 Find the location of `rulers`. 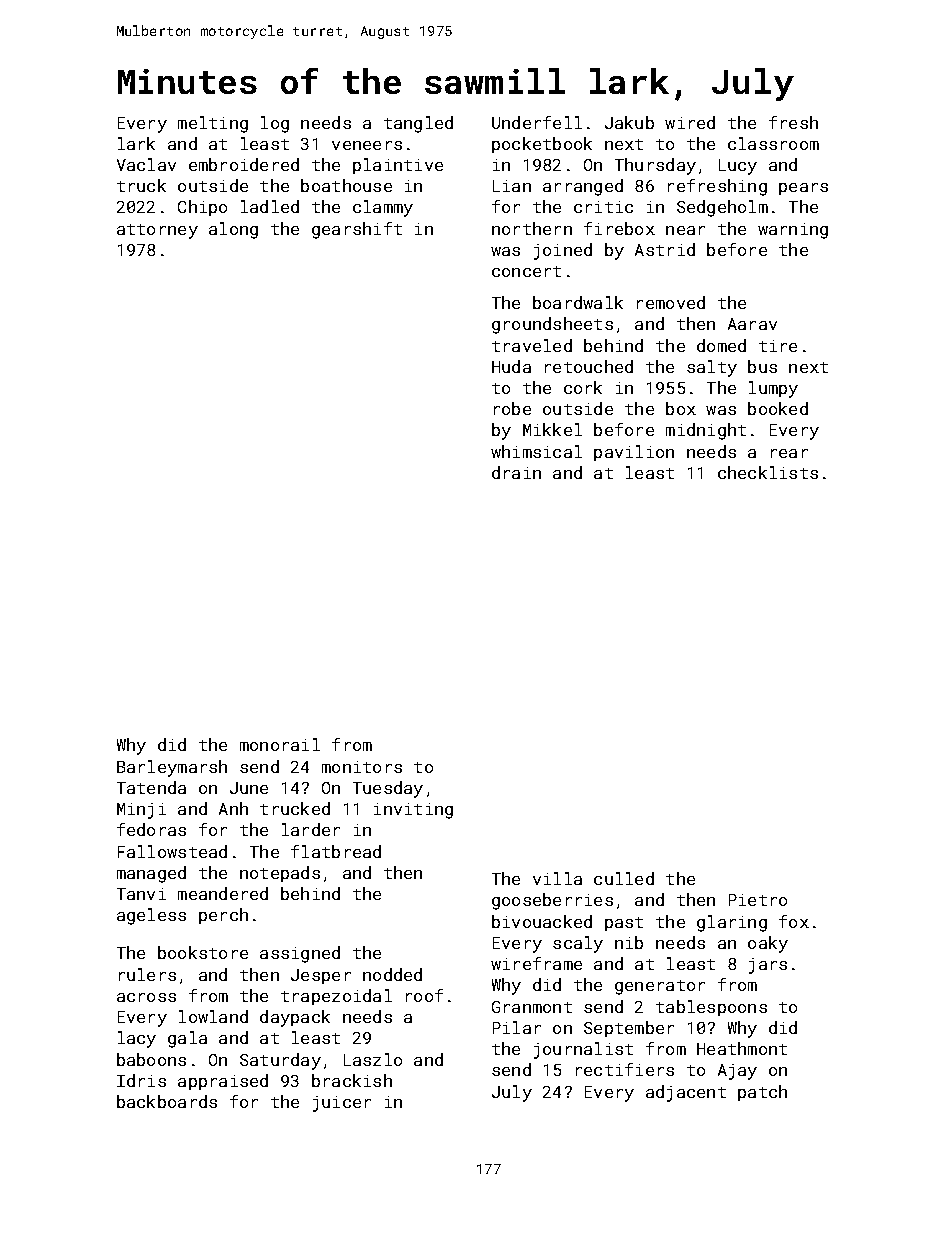

rulers is located at coordinates (147, 974).
